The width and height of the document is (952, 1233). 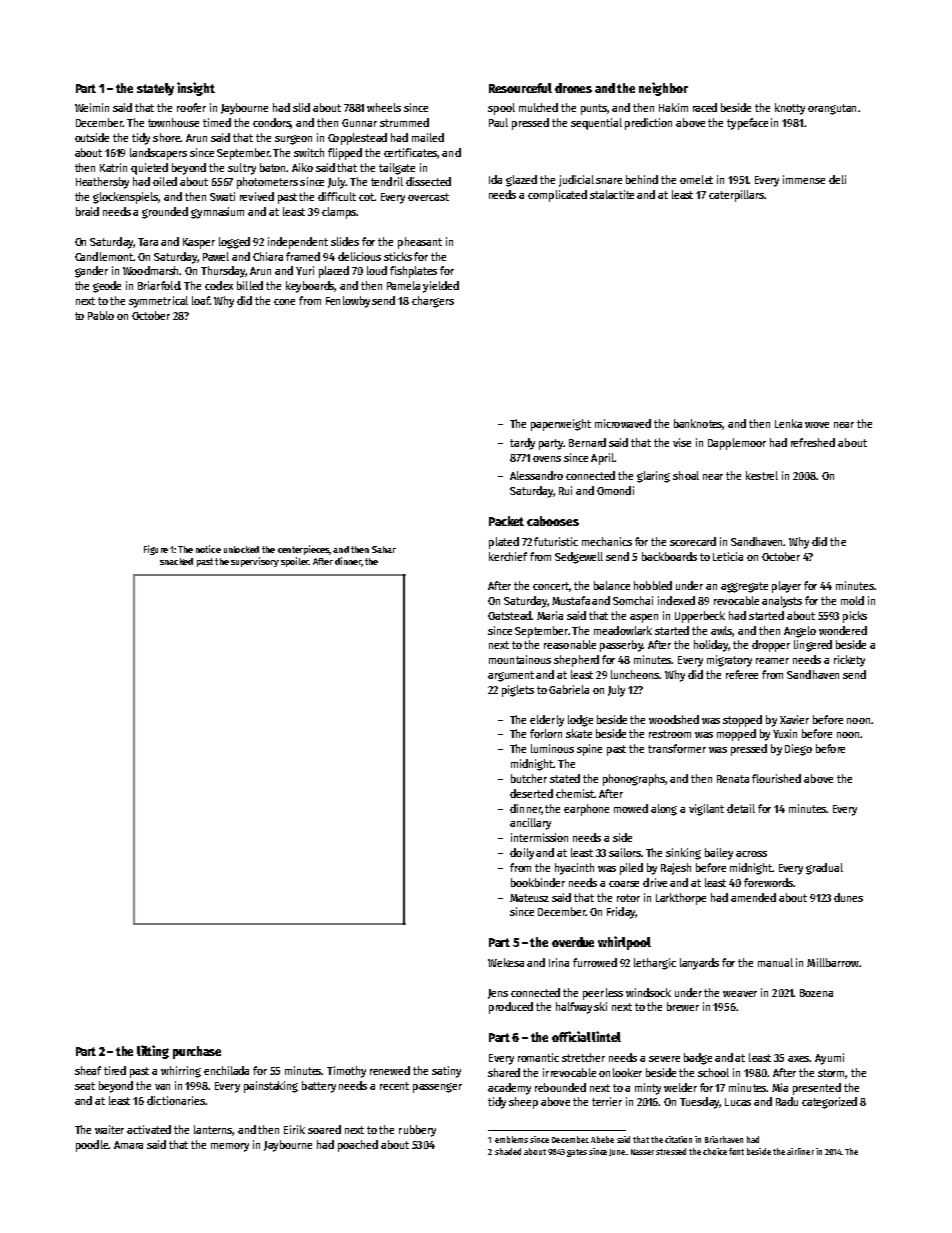 I want to click on Oatstead, so click(x=510, y=615).
